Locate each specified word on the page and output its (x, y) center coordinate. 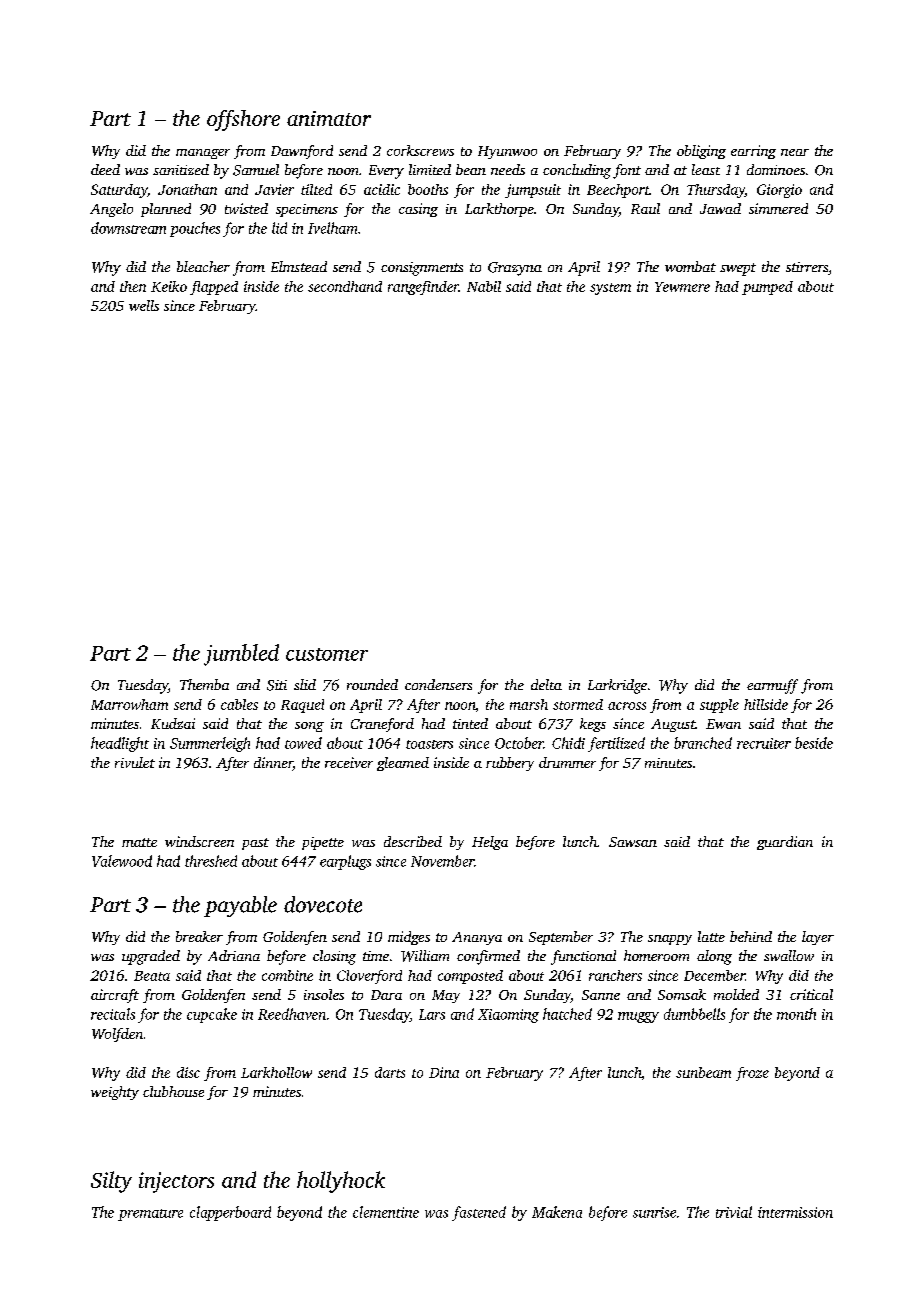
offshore (243, 120)
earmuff (772, 686)
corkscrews (420, 150)
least (706, 169)
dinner (273, 764)
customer (327, 654)
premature (150, 1215)
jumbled (241, 655)
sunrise (654, 1212)
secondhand (345, 286)
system (610, 289)
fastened (479, 1213)
